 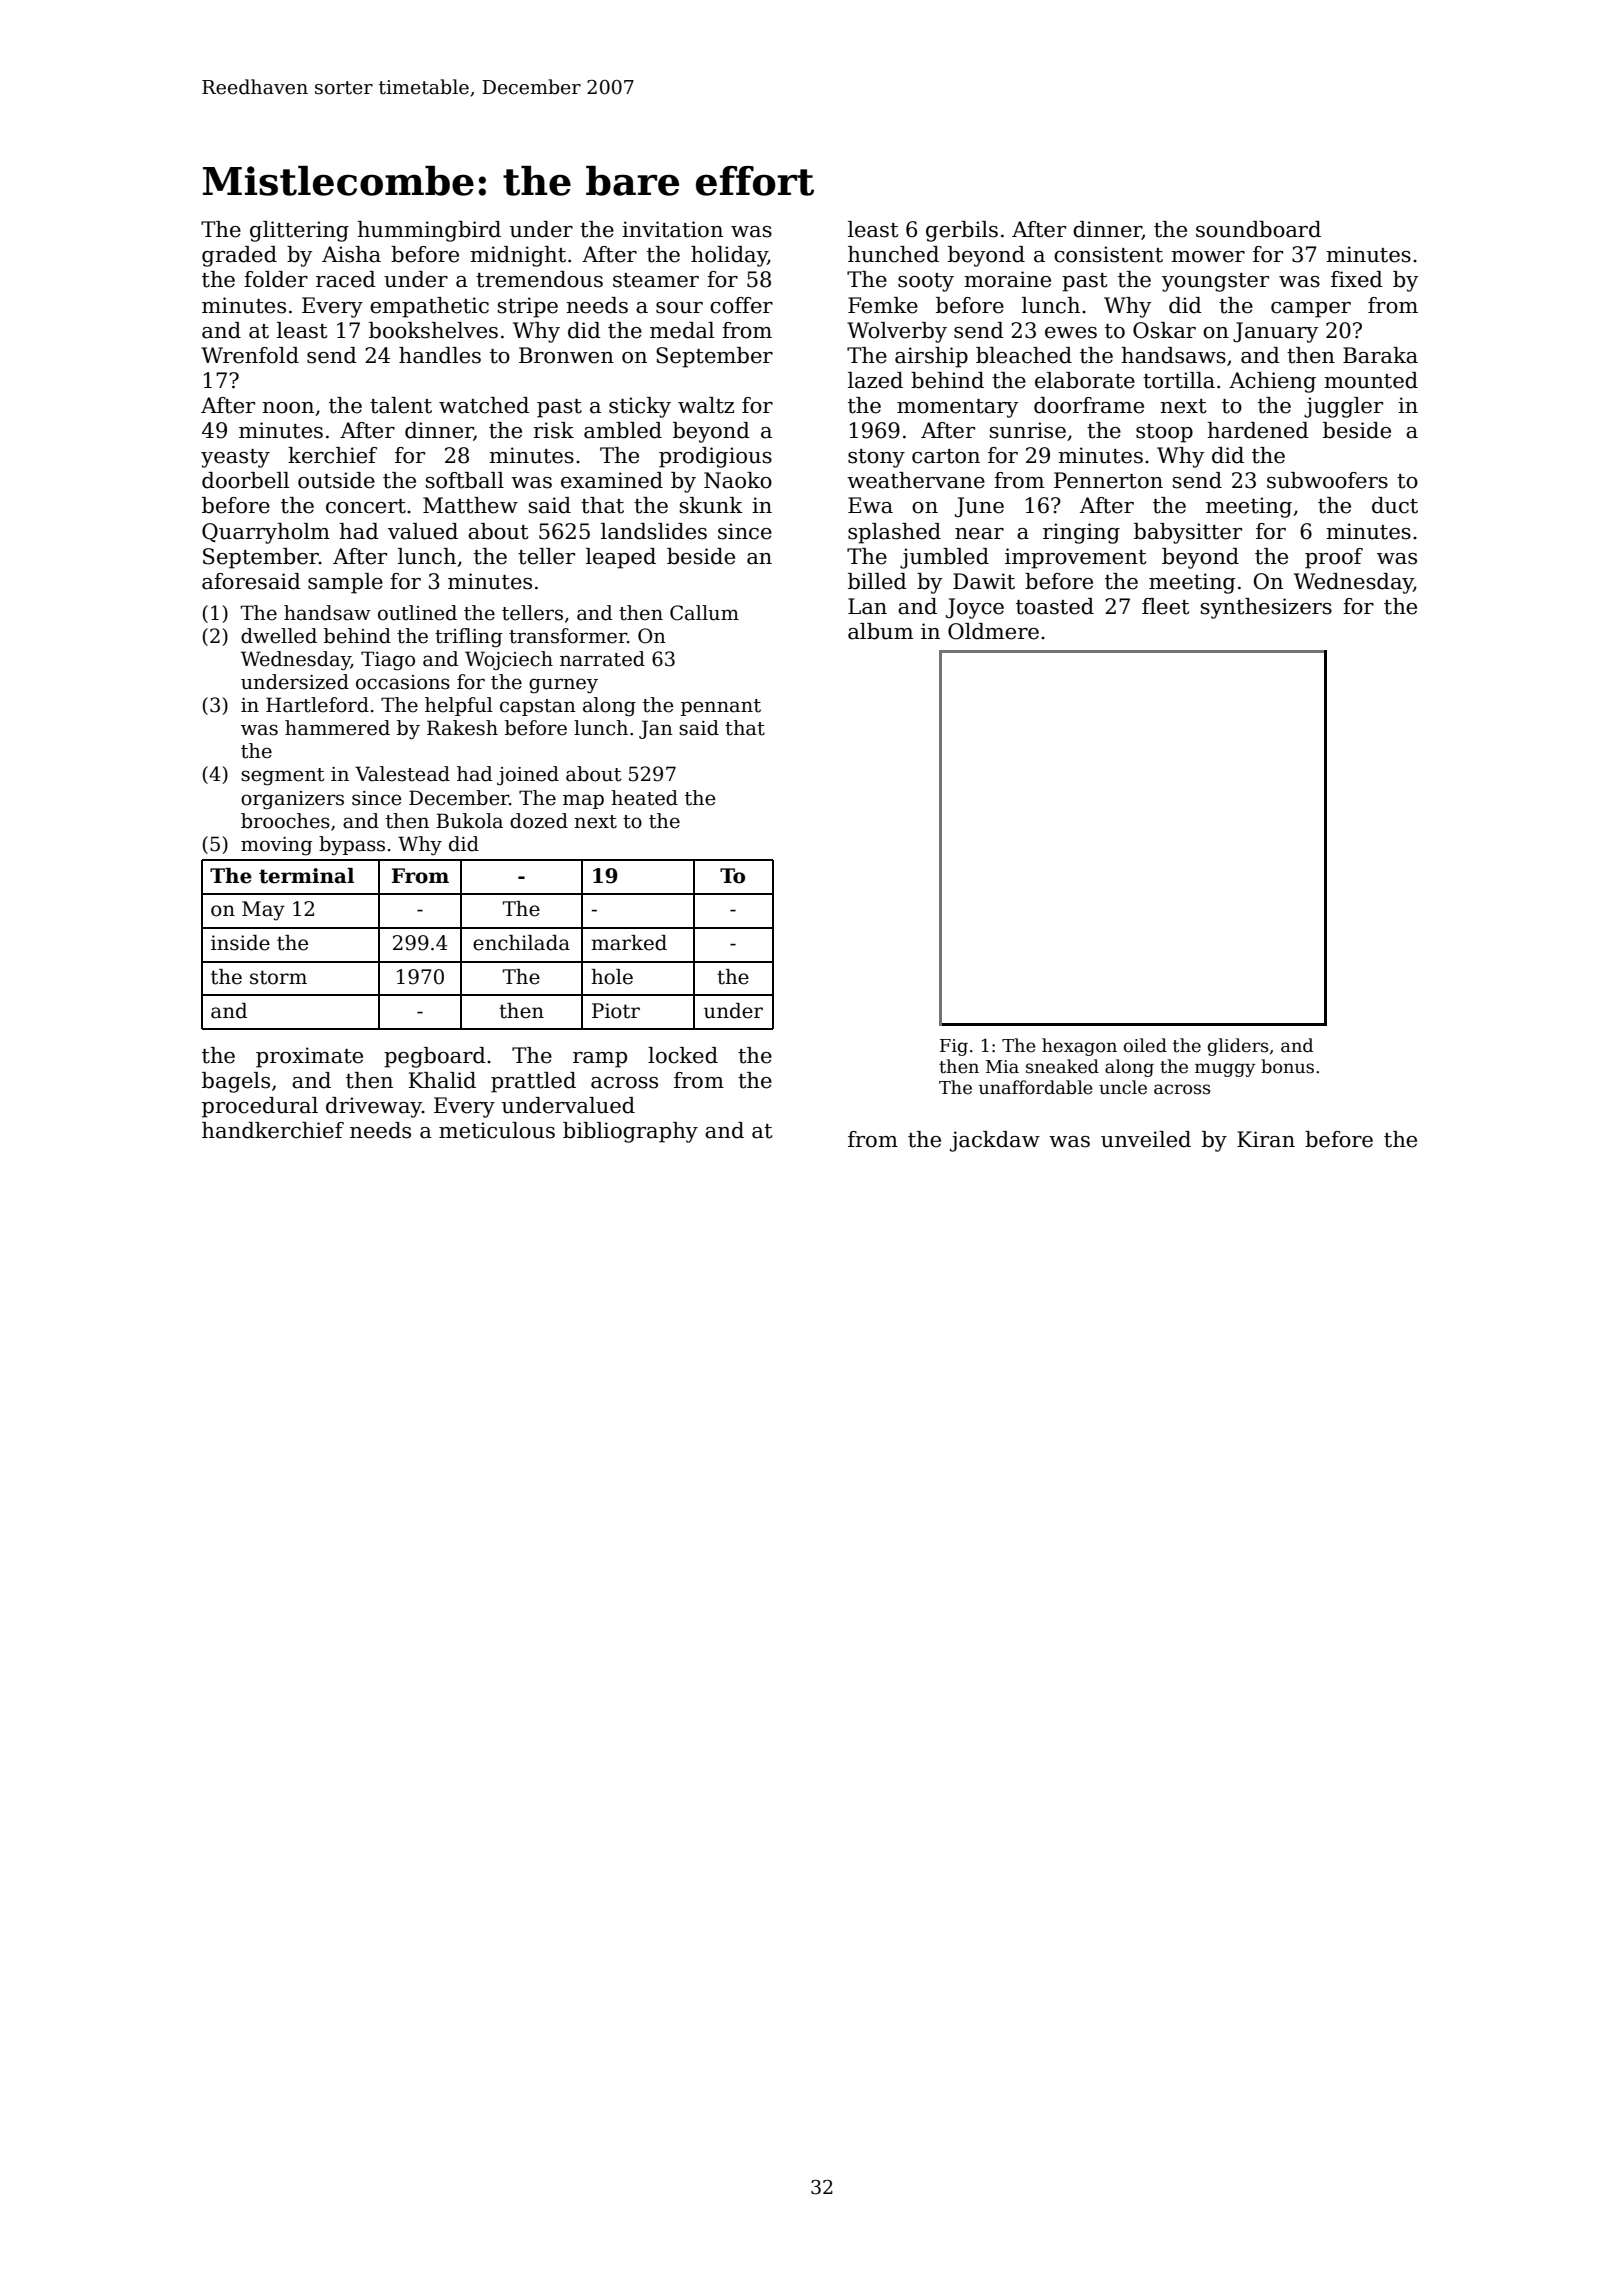 I want to click on synthesizers, so click(x=1266, y=608).
